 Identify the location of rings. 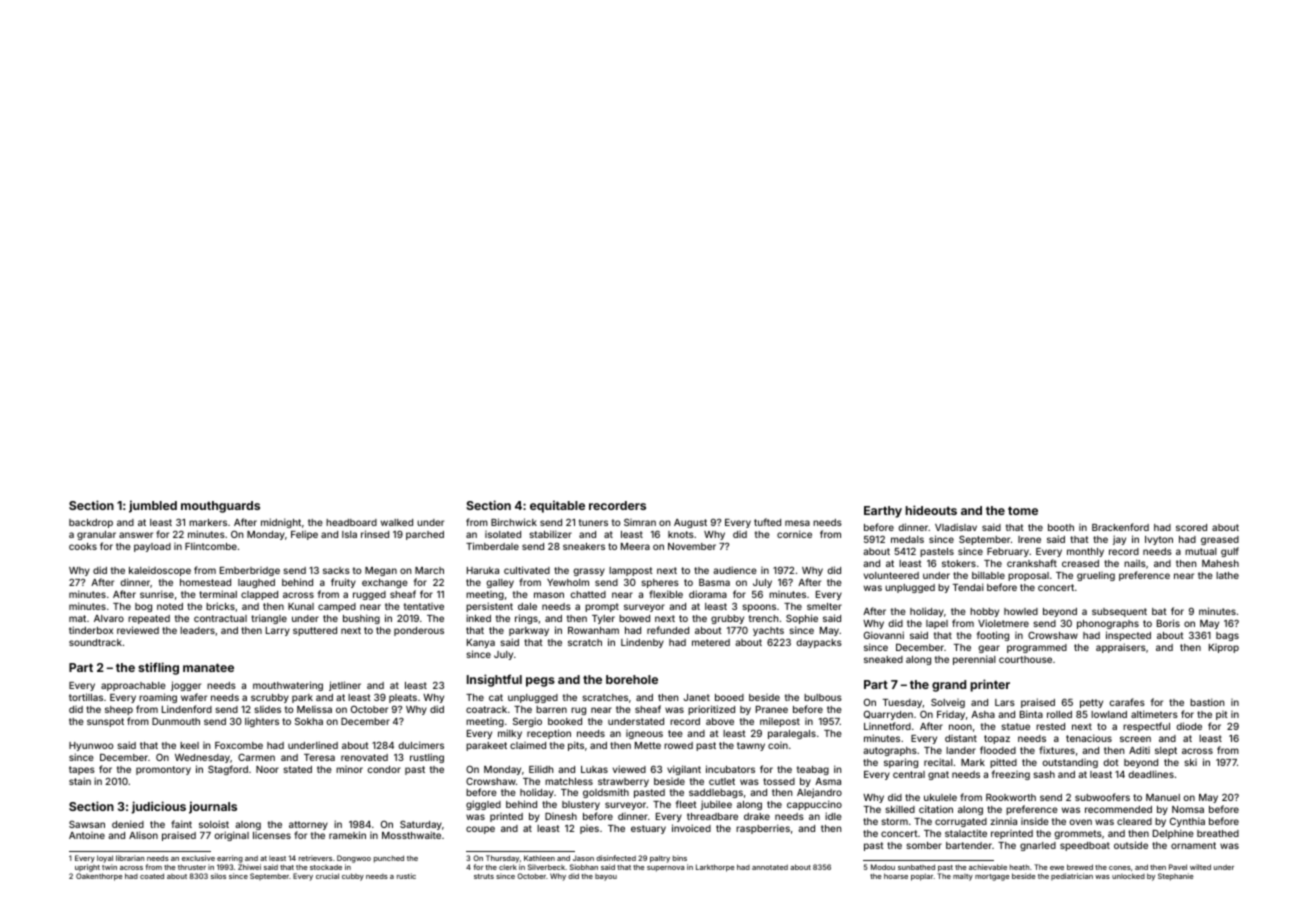
(526, 619).
